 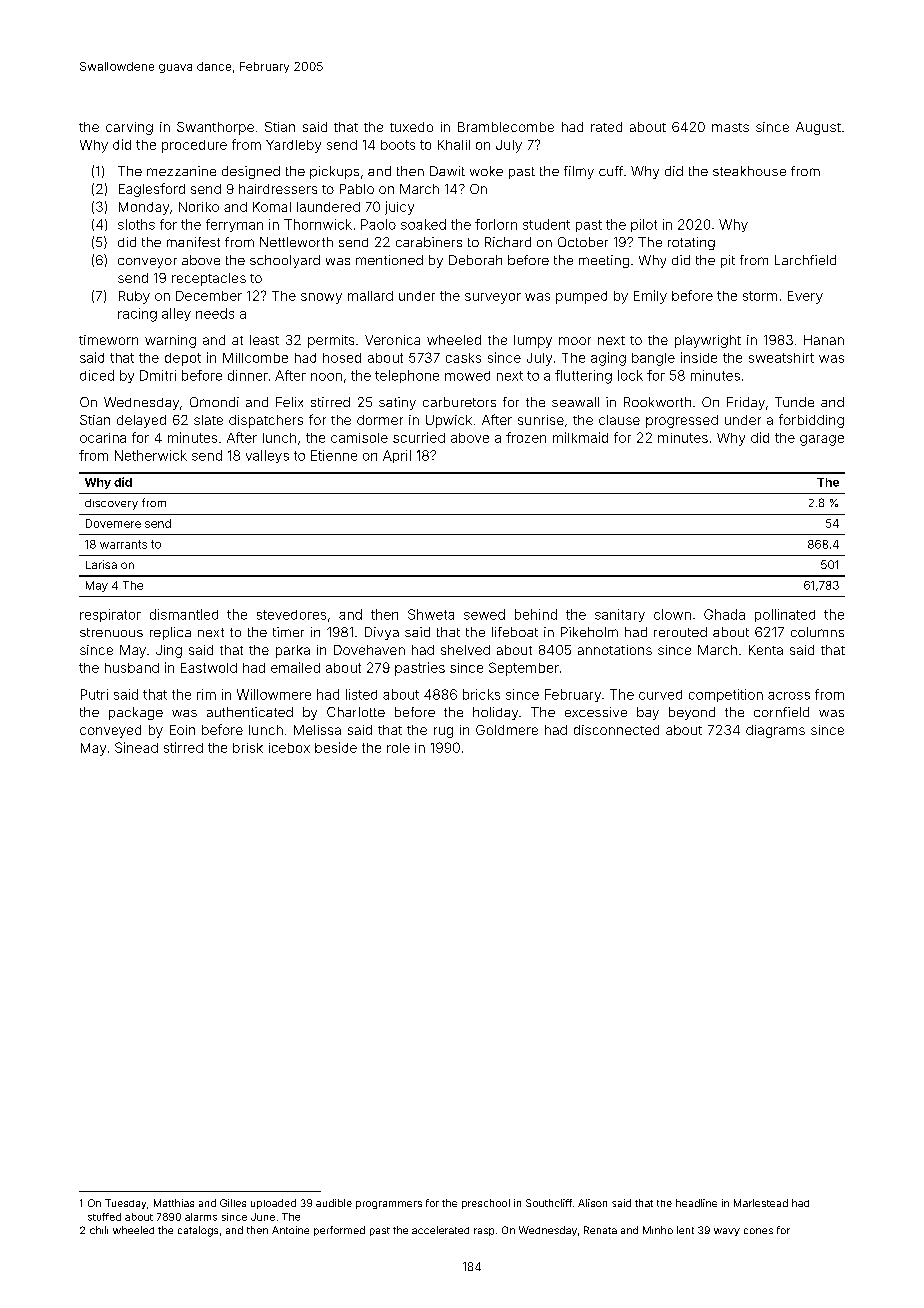 What do you see at coordinates (581, 297) in the screenshot?
I see `pumped` at bounding box center [581, 297].
